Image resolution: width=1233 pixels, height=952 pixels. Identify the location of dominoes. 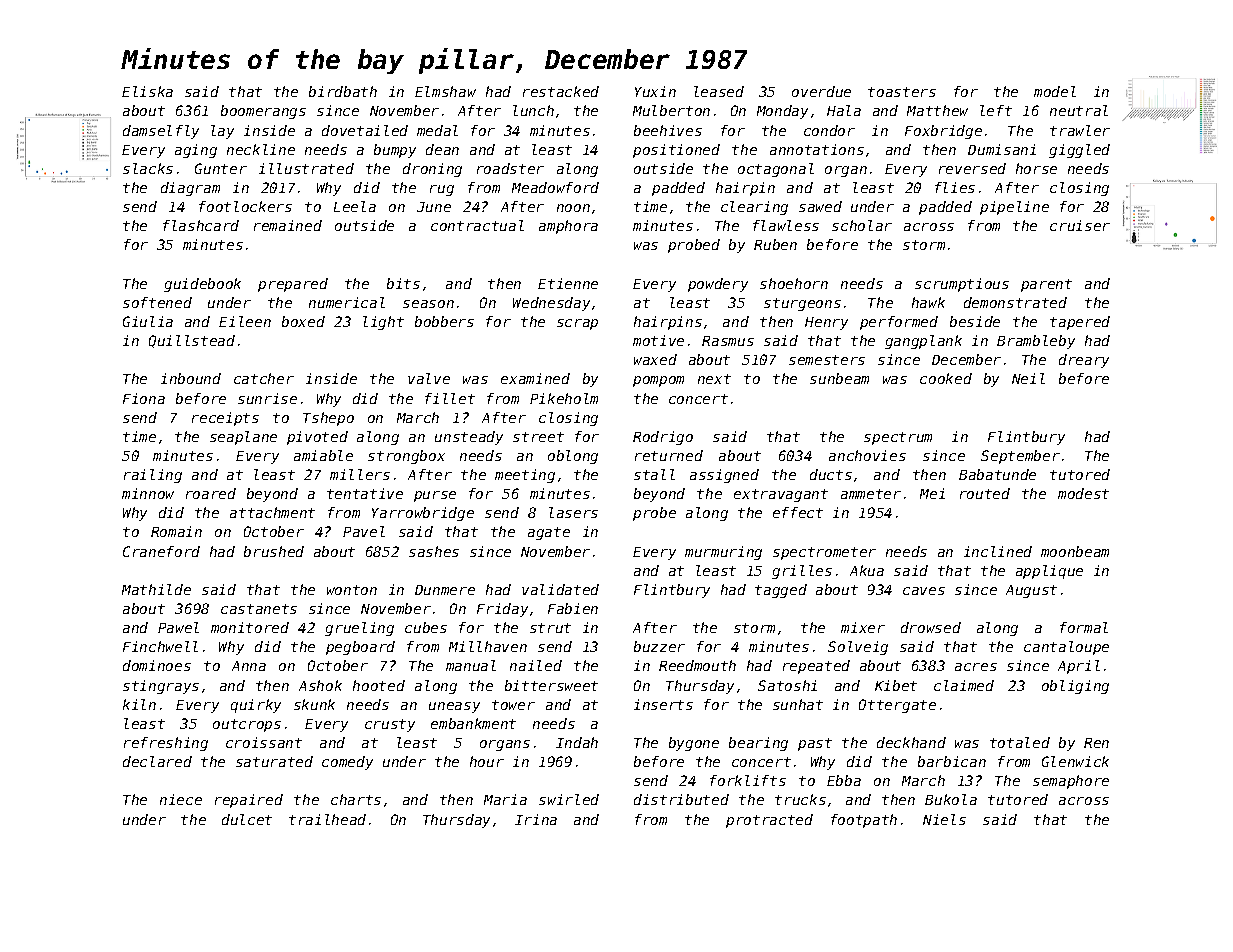
(157, 665).
